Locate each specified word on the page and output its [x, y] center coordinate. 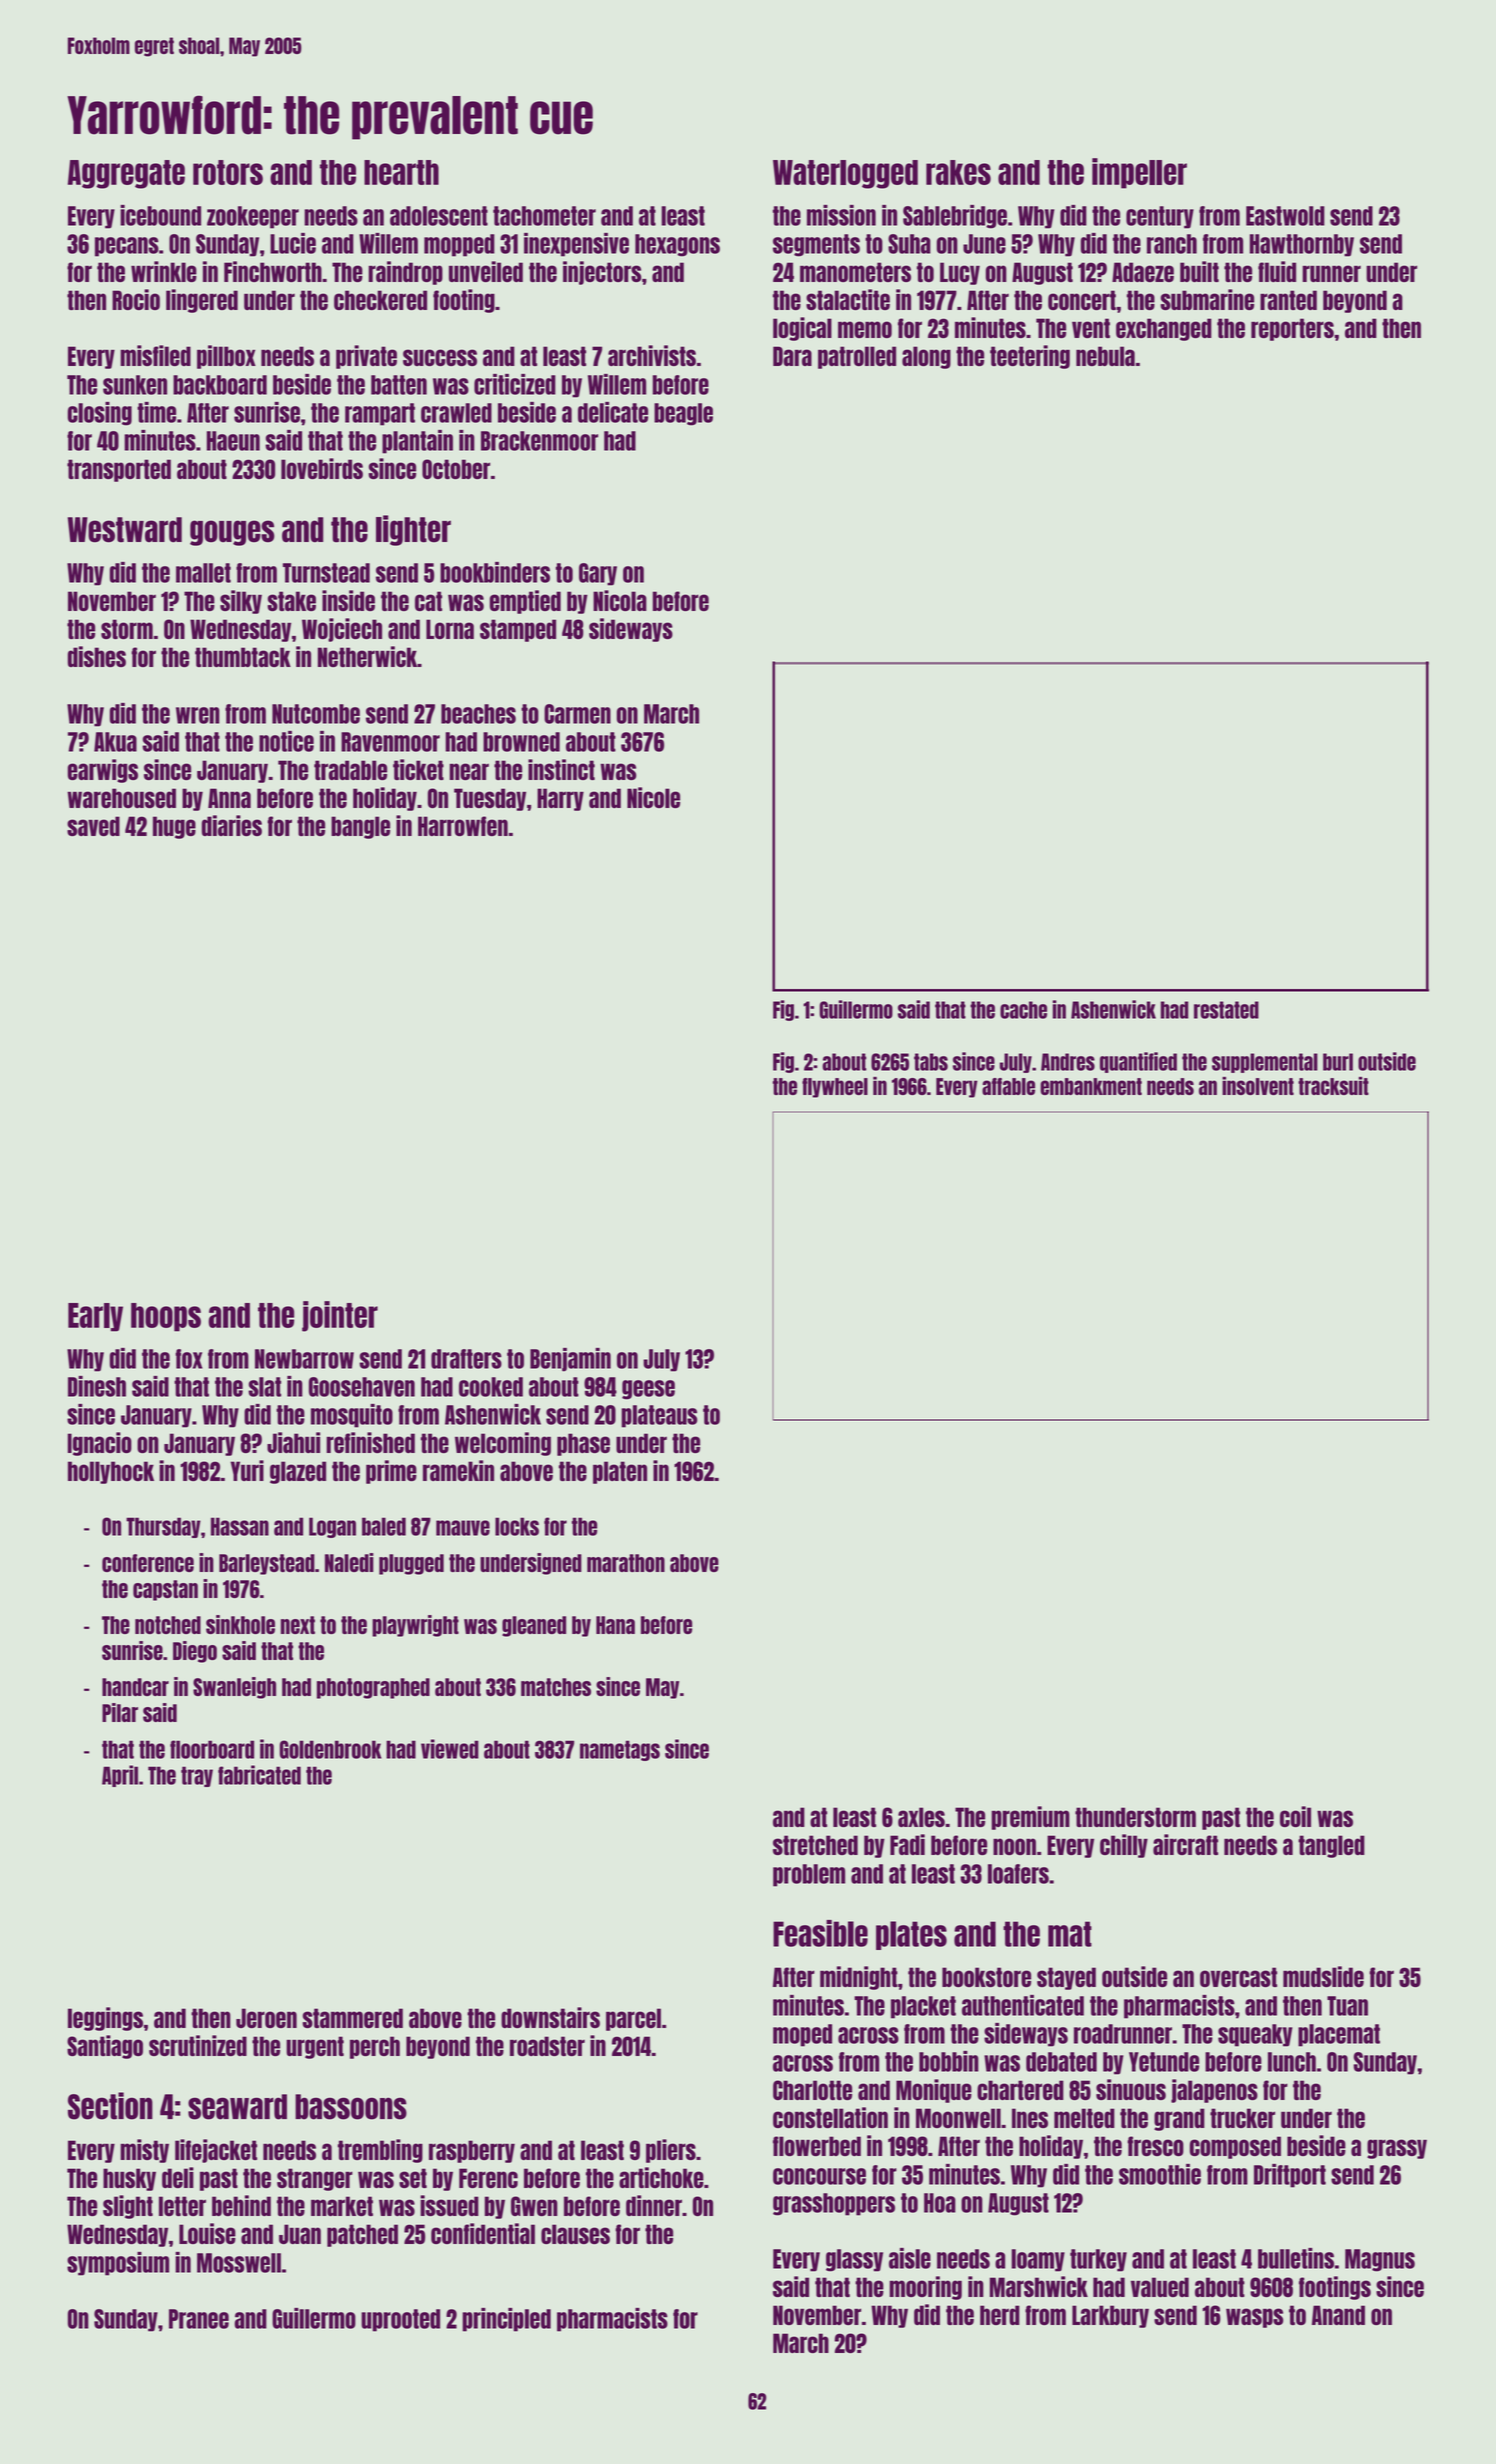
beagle [683, 414]
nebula [1105, 356]
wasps [1254, 2318]
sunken [135, 385]
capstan [165, 1590]
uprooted [400, 2320]
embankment [1091, 1086]
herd [1000, 2315]
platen [620, 1472]
